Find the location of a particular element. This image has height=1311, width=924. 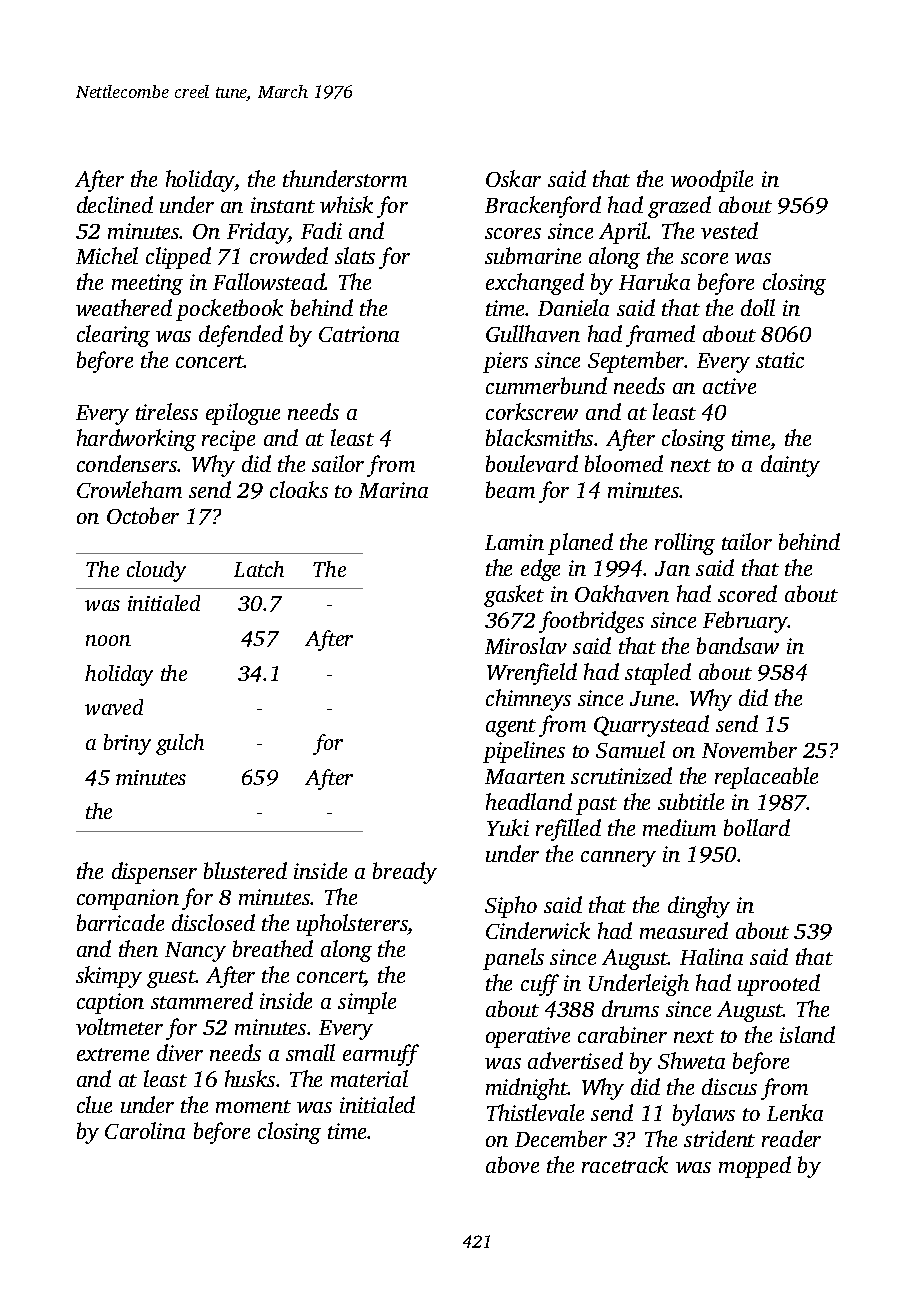

defended is located at coordinates (241, 336).
